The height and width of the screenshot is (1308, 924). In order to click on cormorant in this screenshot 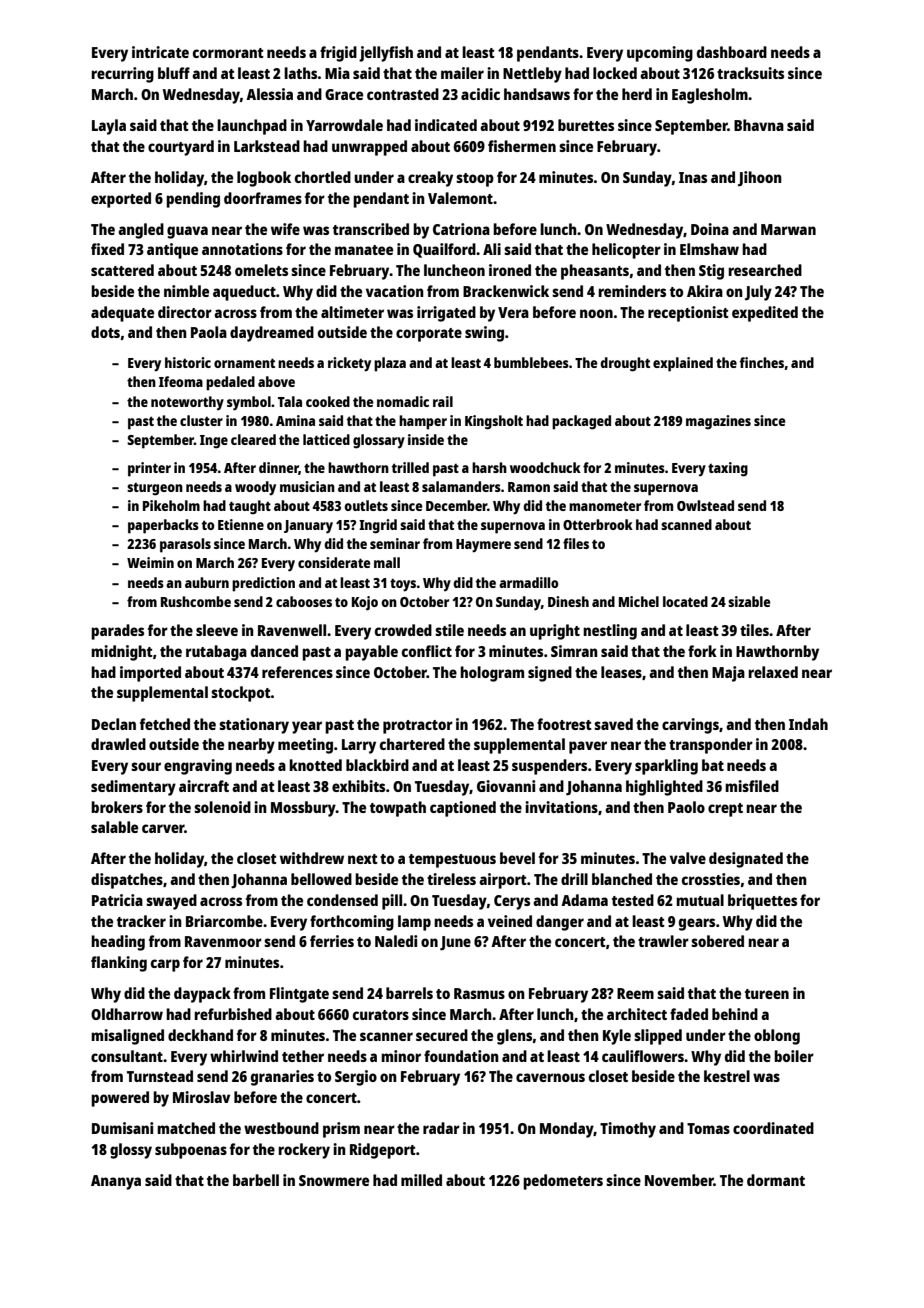, I will do `click(228, 53)`.
